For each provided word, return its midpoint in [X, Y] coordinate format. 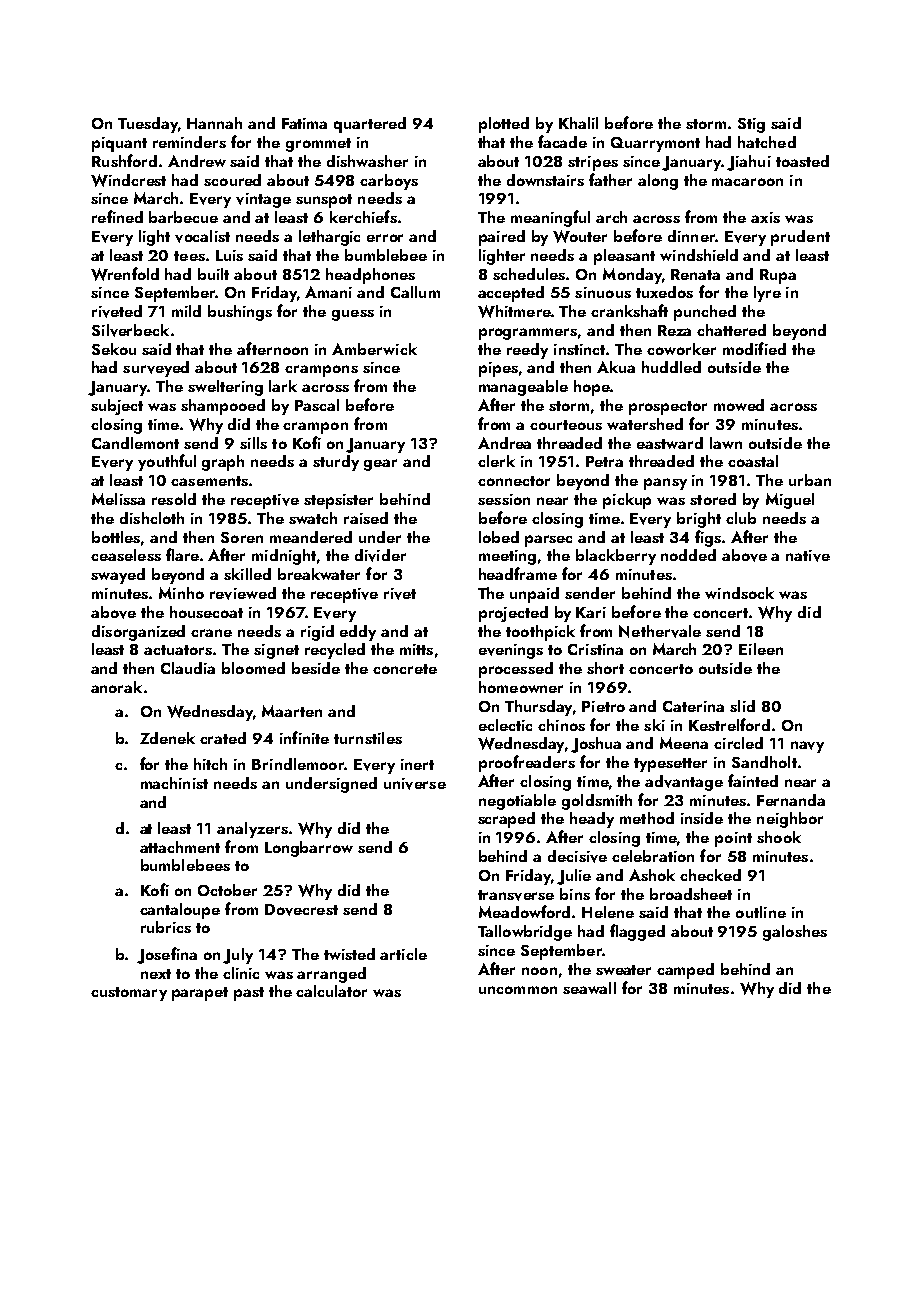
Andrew [197, 161]
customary [129, 994]
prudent [800, 238]
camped [685, 971]
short [605, 668]
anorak [116, 687]
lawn [726, 443]
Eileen [761, 649]
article [403, 954]
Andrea [504, 443]
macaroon [747, 182]
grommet [318, 145]
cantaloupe [180, 911]
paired [502, 238]
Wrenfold [125, 274]
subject [117, 407]
